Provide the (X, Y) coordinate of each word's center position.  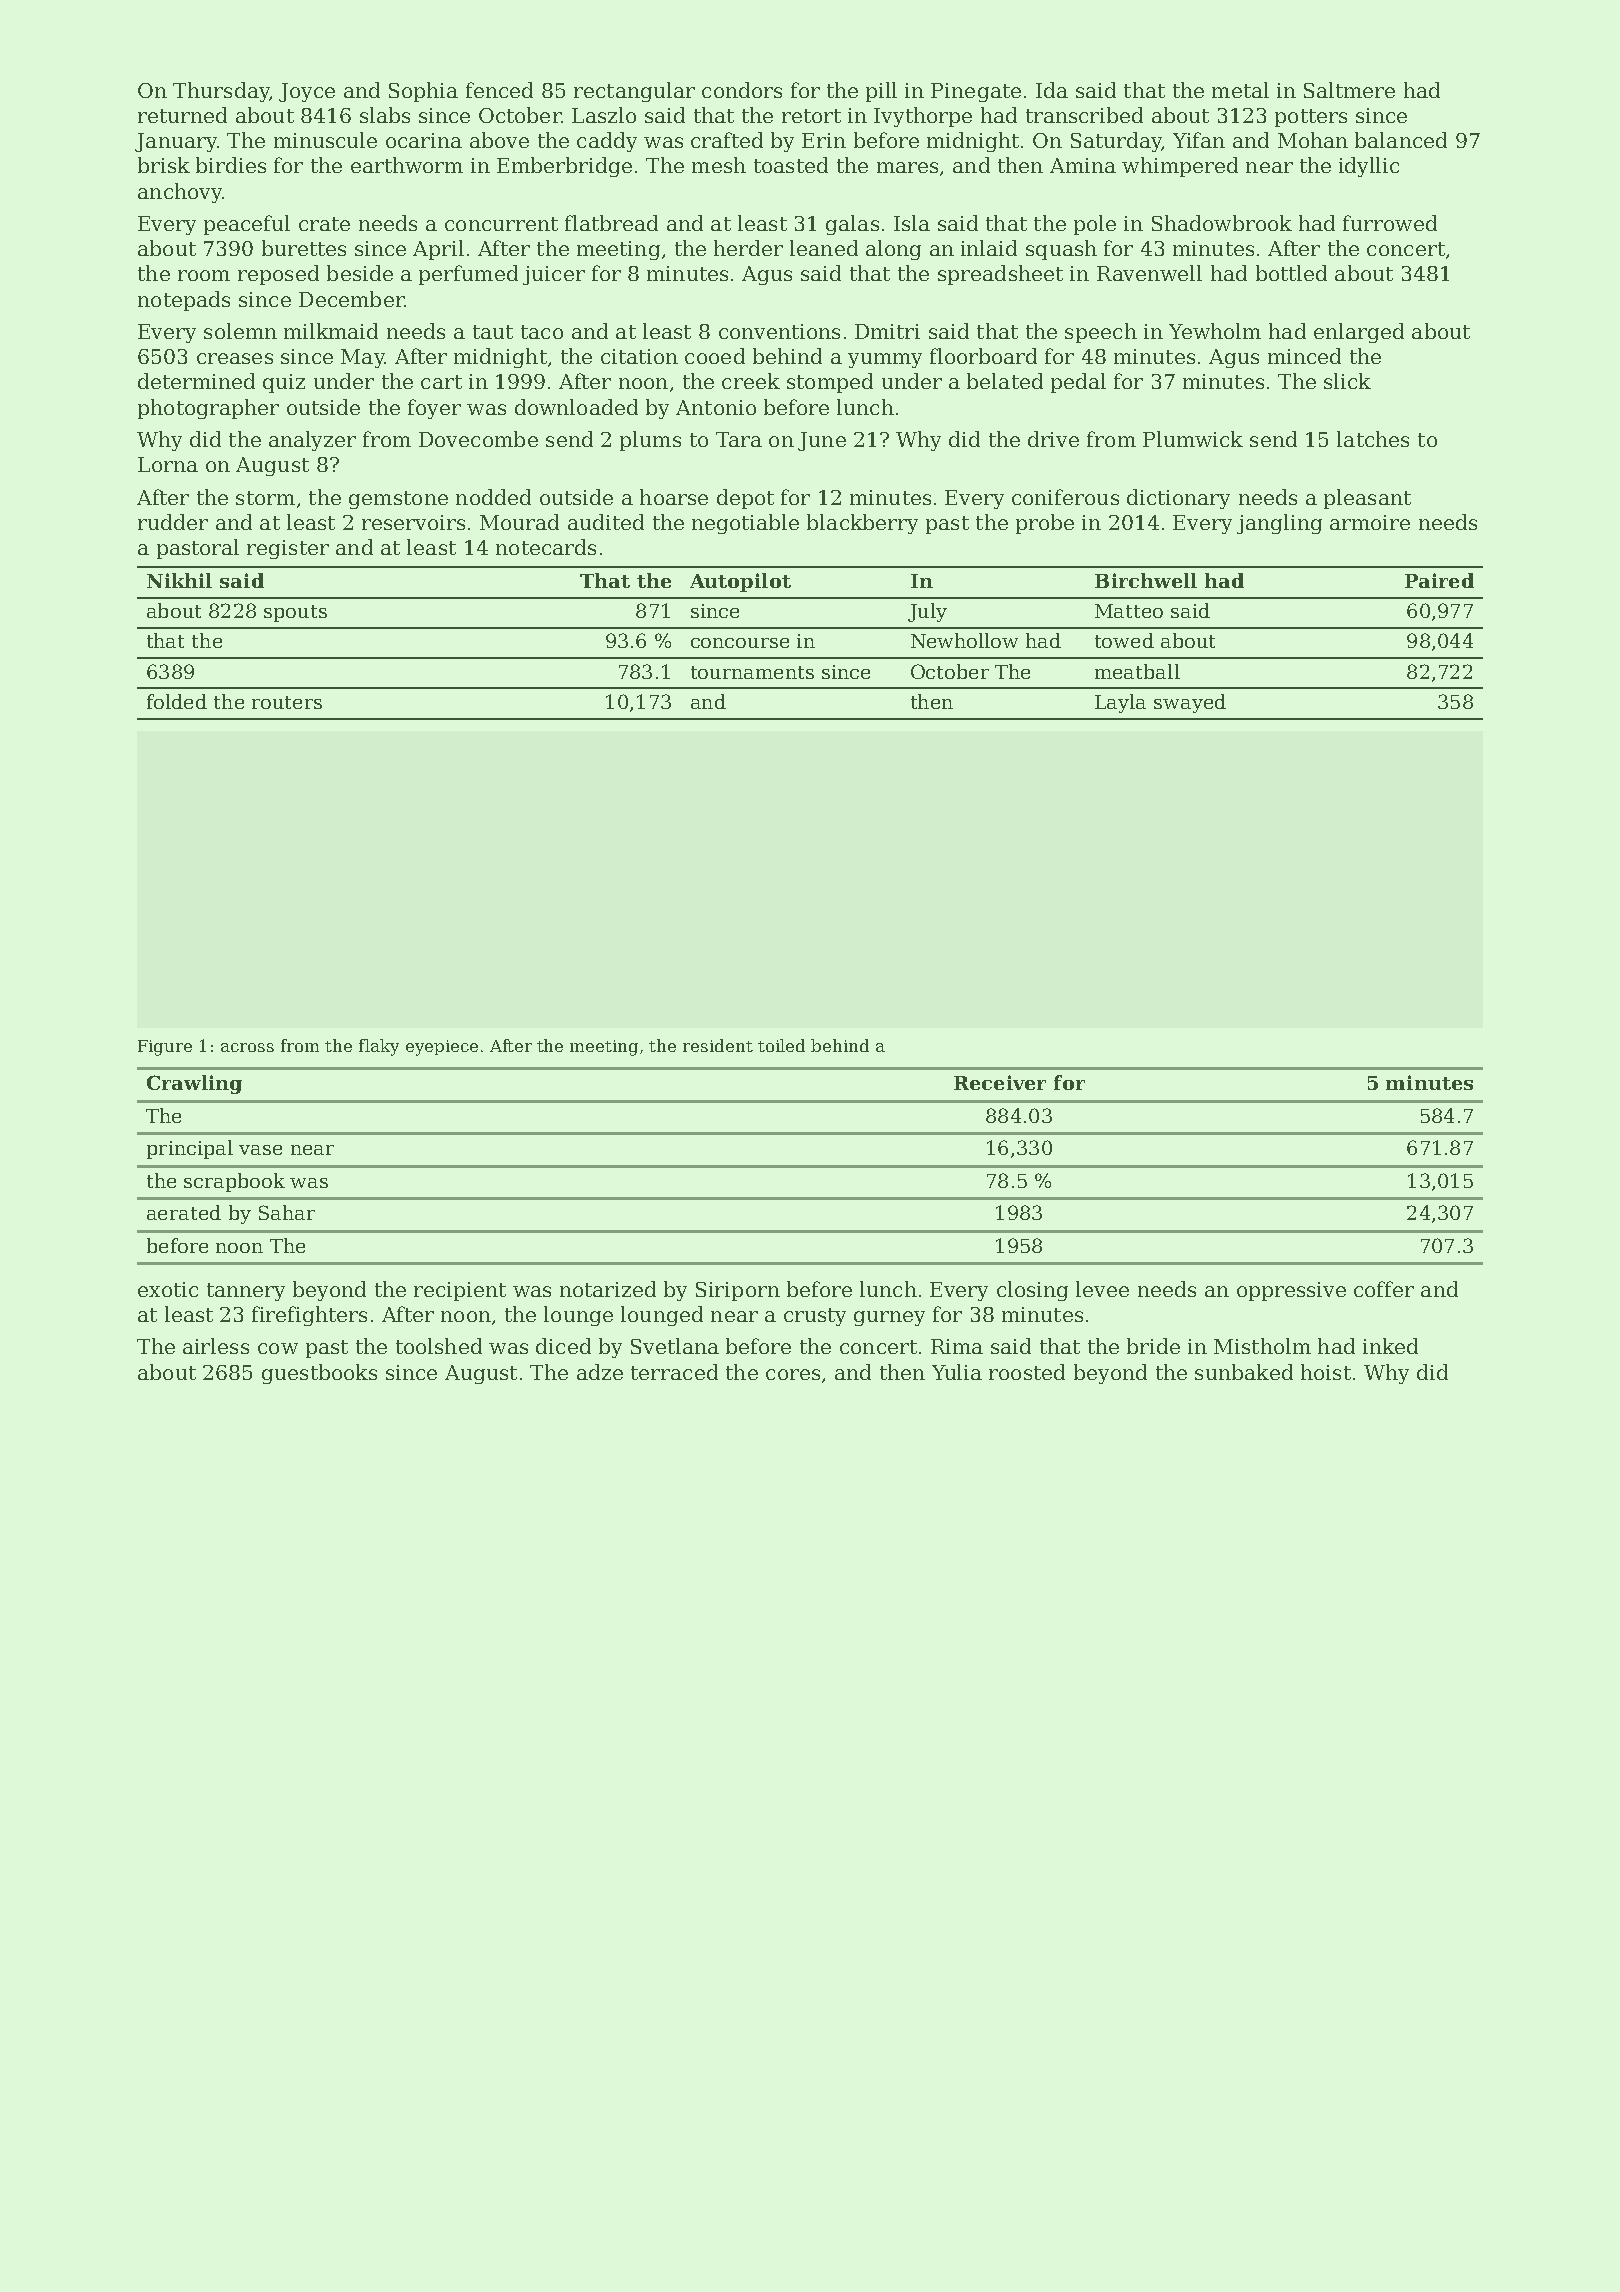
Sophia (423, 92)
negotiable (745, 524)
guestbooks (319, 1374)
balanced (1401, 140)
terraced (674, 1372)
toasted (791, 165)
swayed (1190, 703)
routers (287, 702)
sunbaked (1244, 1372)
